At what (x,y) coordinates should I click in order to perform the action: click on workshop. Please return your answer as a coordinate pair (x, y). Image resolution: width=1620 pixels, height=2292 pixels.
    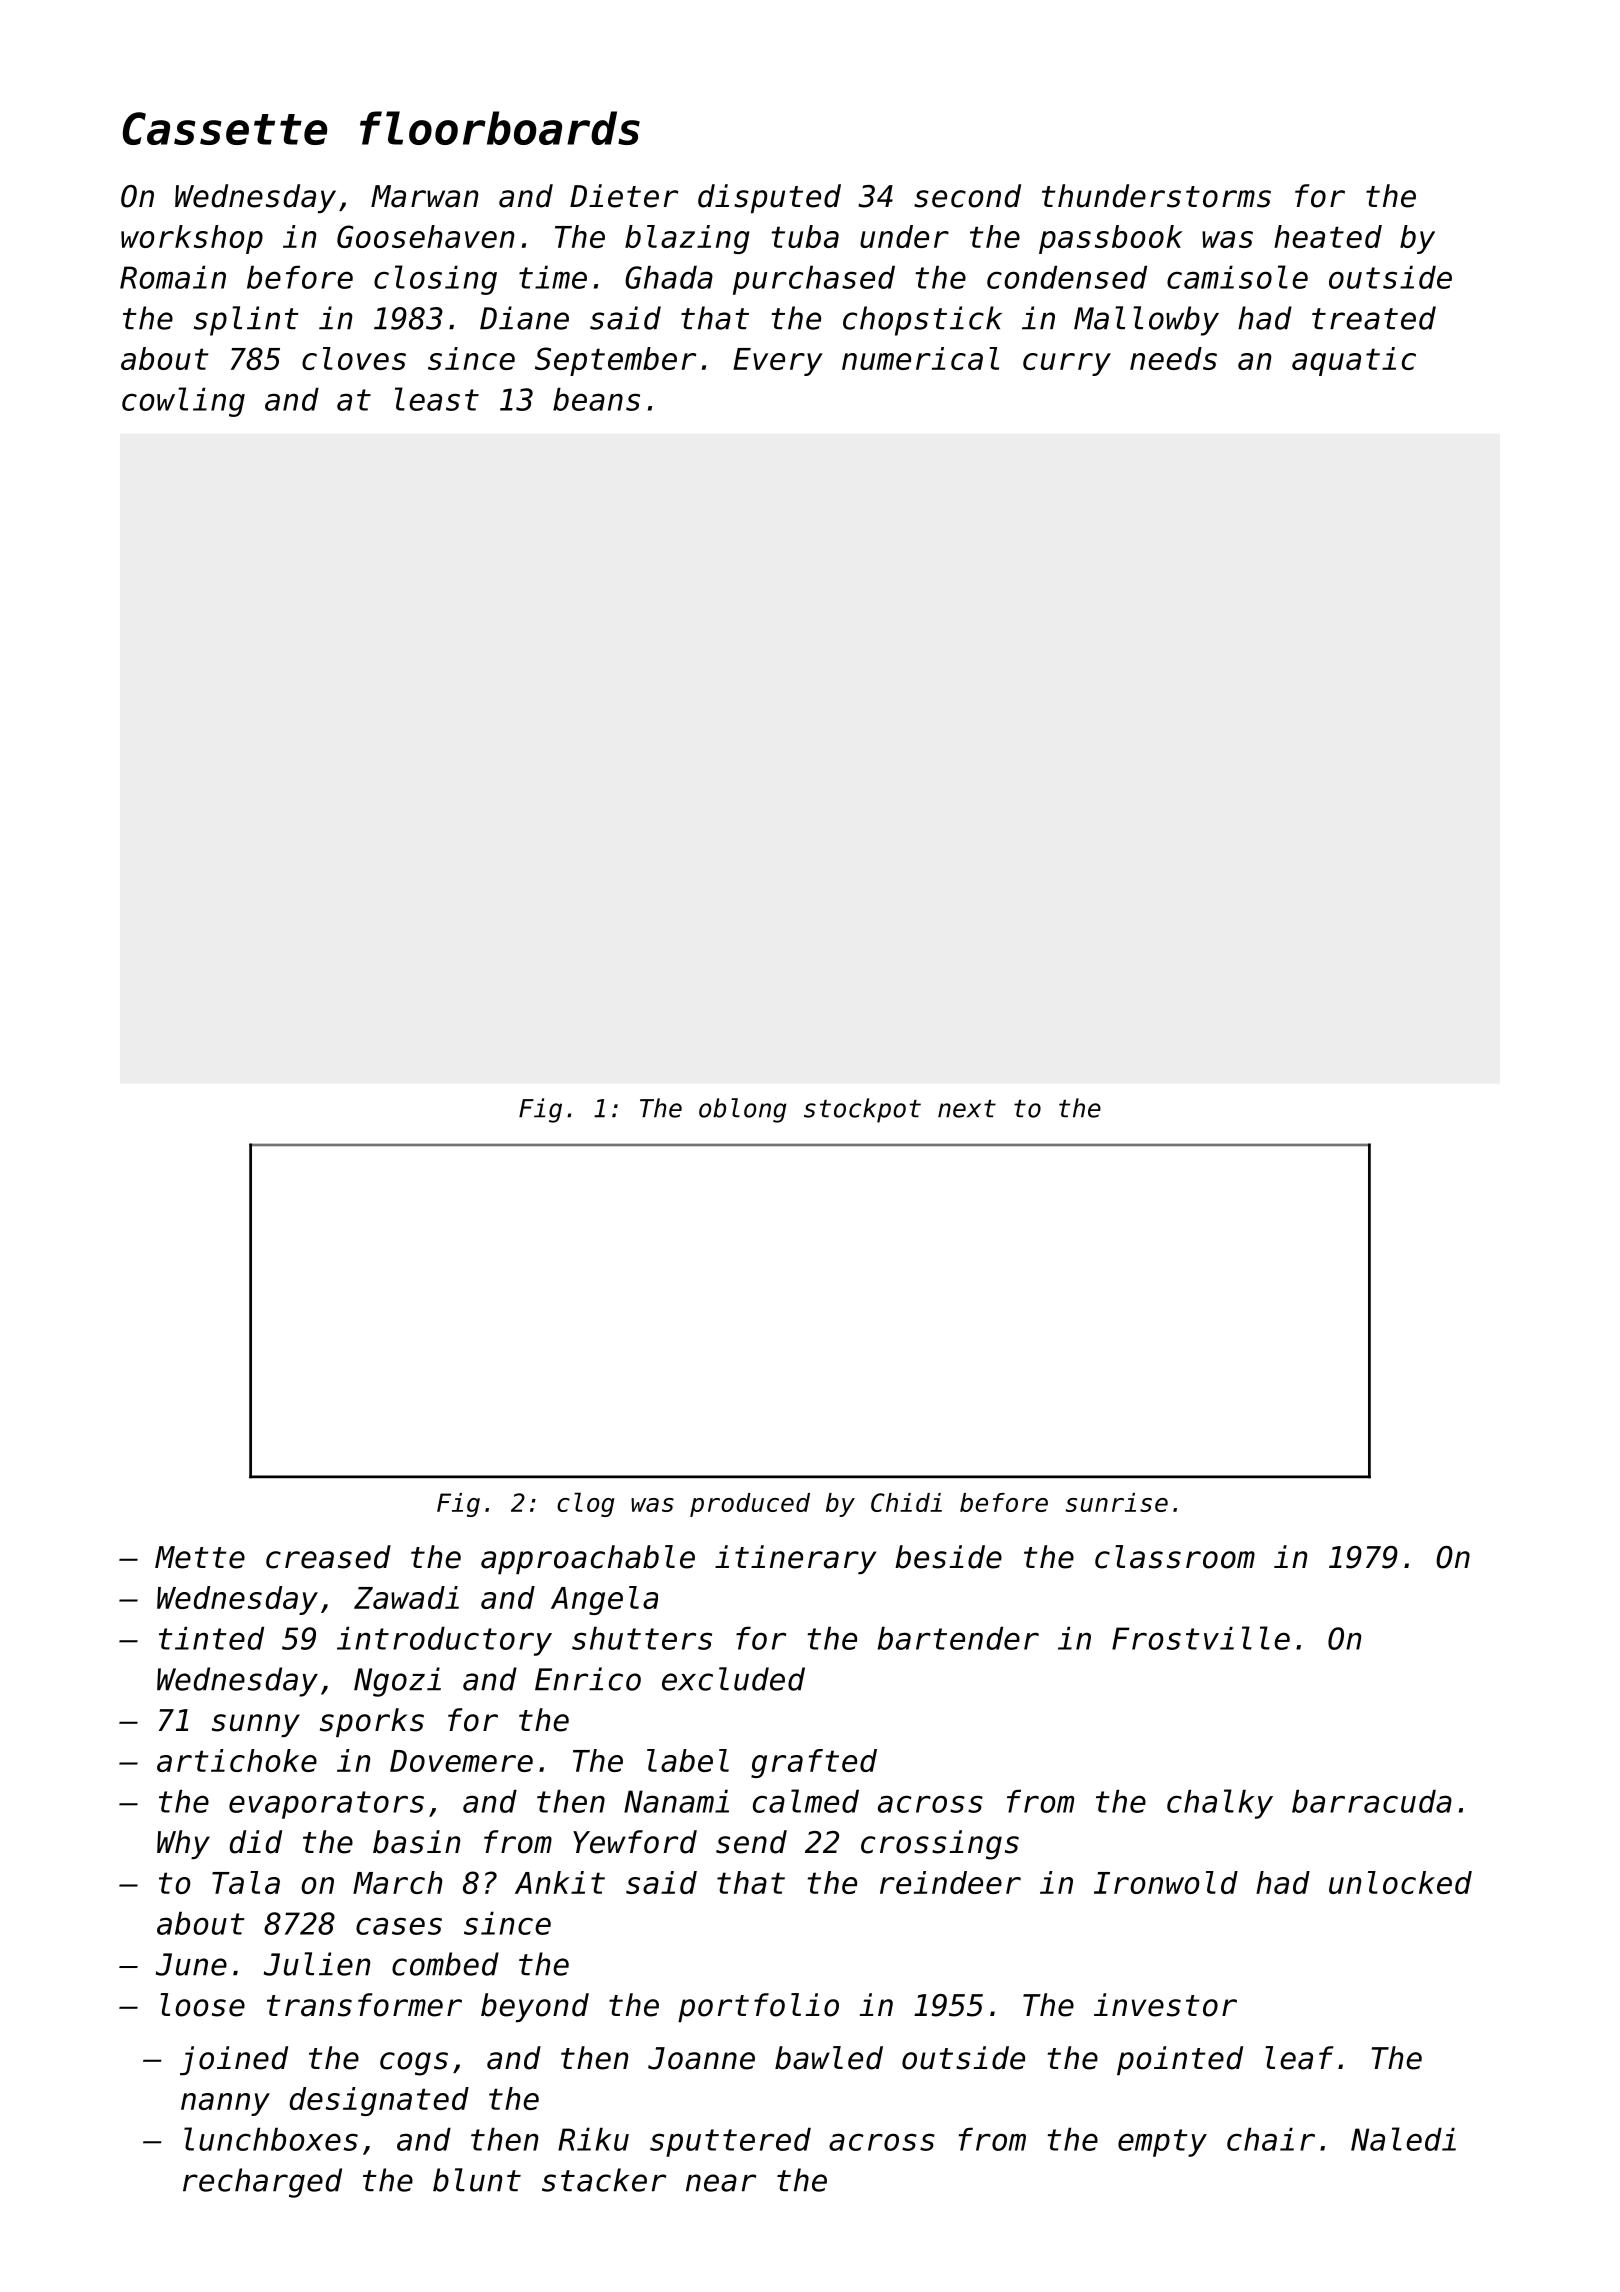
    Looking at the image, I should click on (192, 239).
